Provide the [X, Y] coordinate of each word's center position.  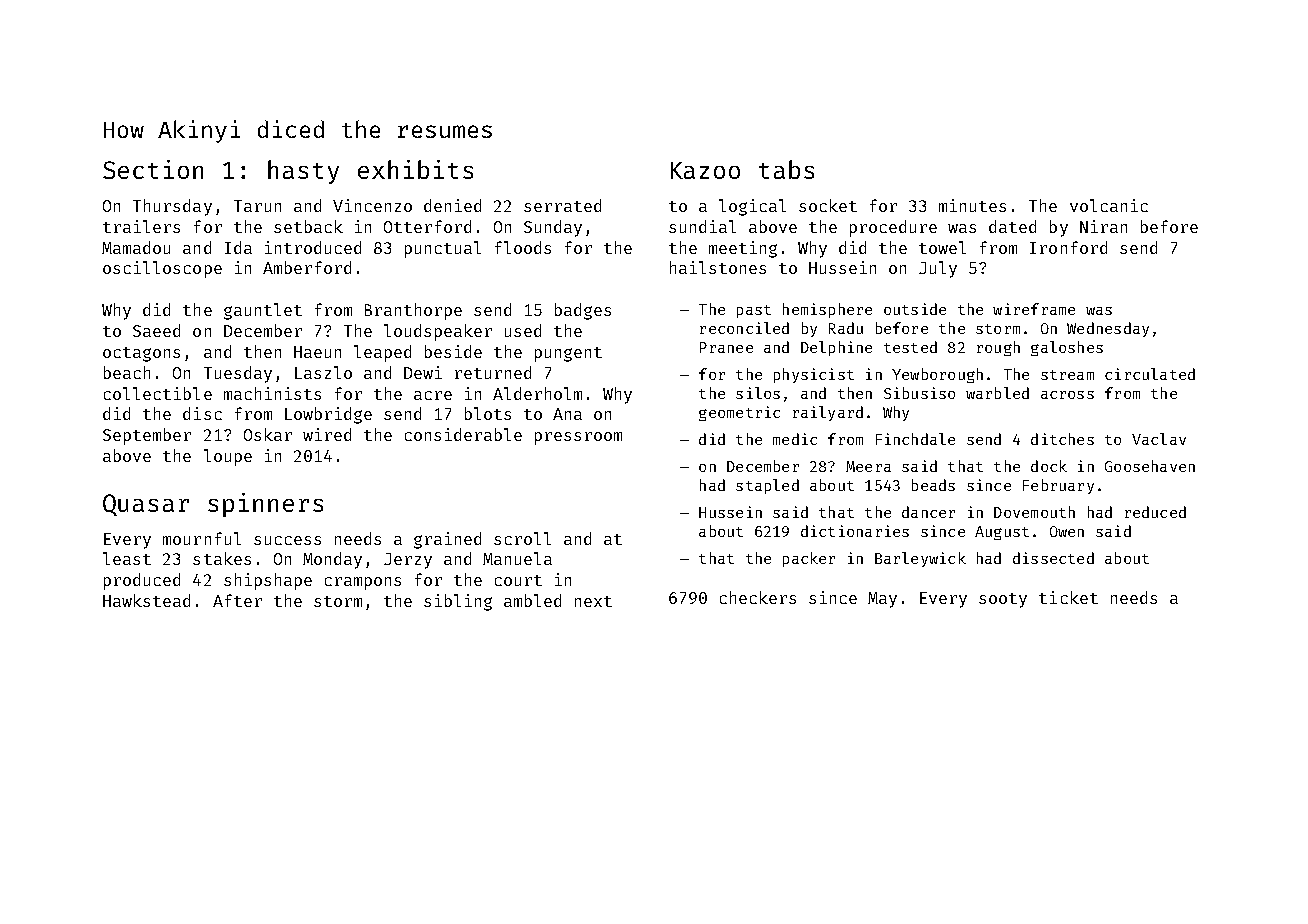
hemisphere [827, 310]
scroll [522, 538]
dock [1049, 466]
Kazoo [705, 170]
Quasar [146, 505]
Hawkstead [146, 600]
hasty [303, 172]
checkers [758, 597]
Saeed [156, 330]
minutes [972, 205]
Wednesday [1108, 329]
